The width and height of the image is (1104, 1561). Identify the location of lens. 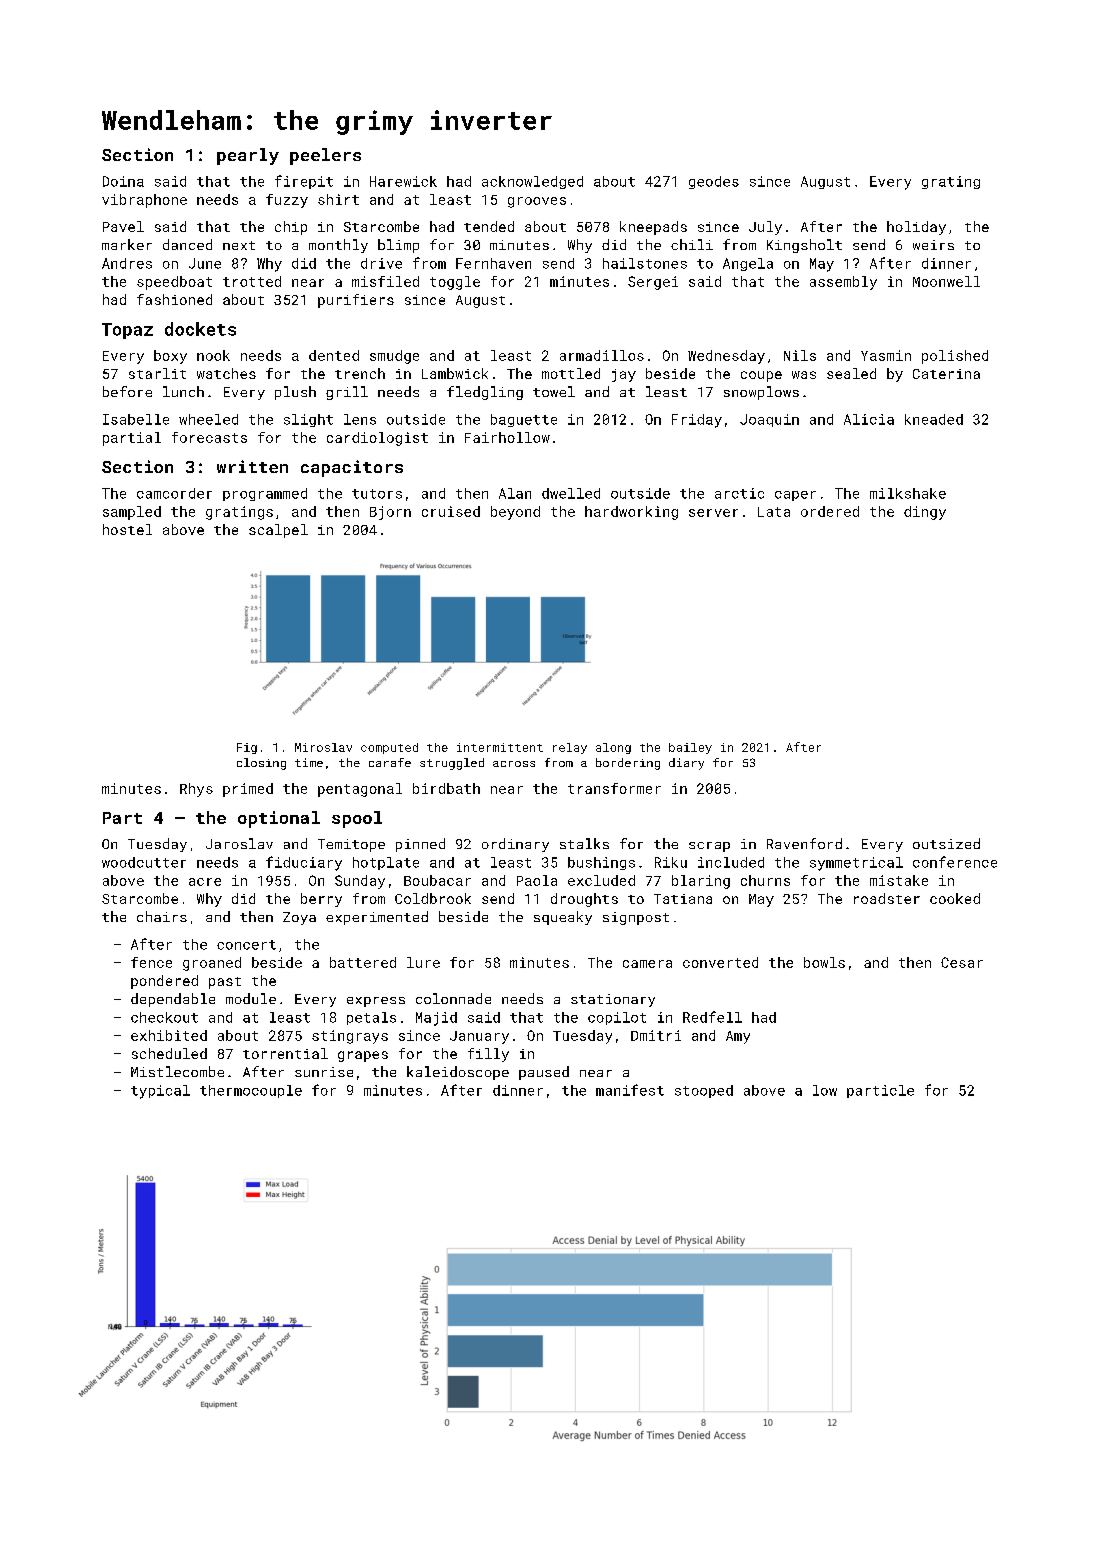
(360, 419).
